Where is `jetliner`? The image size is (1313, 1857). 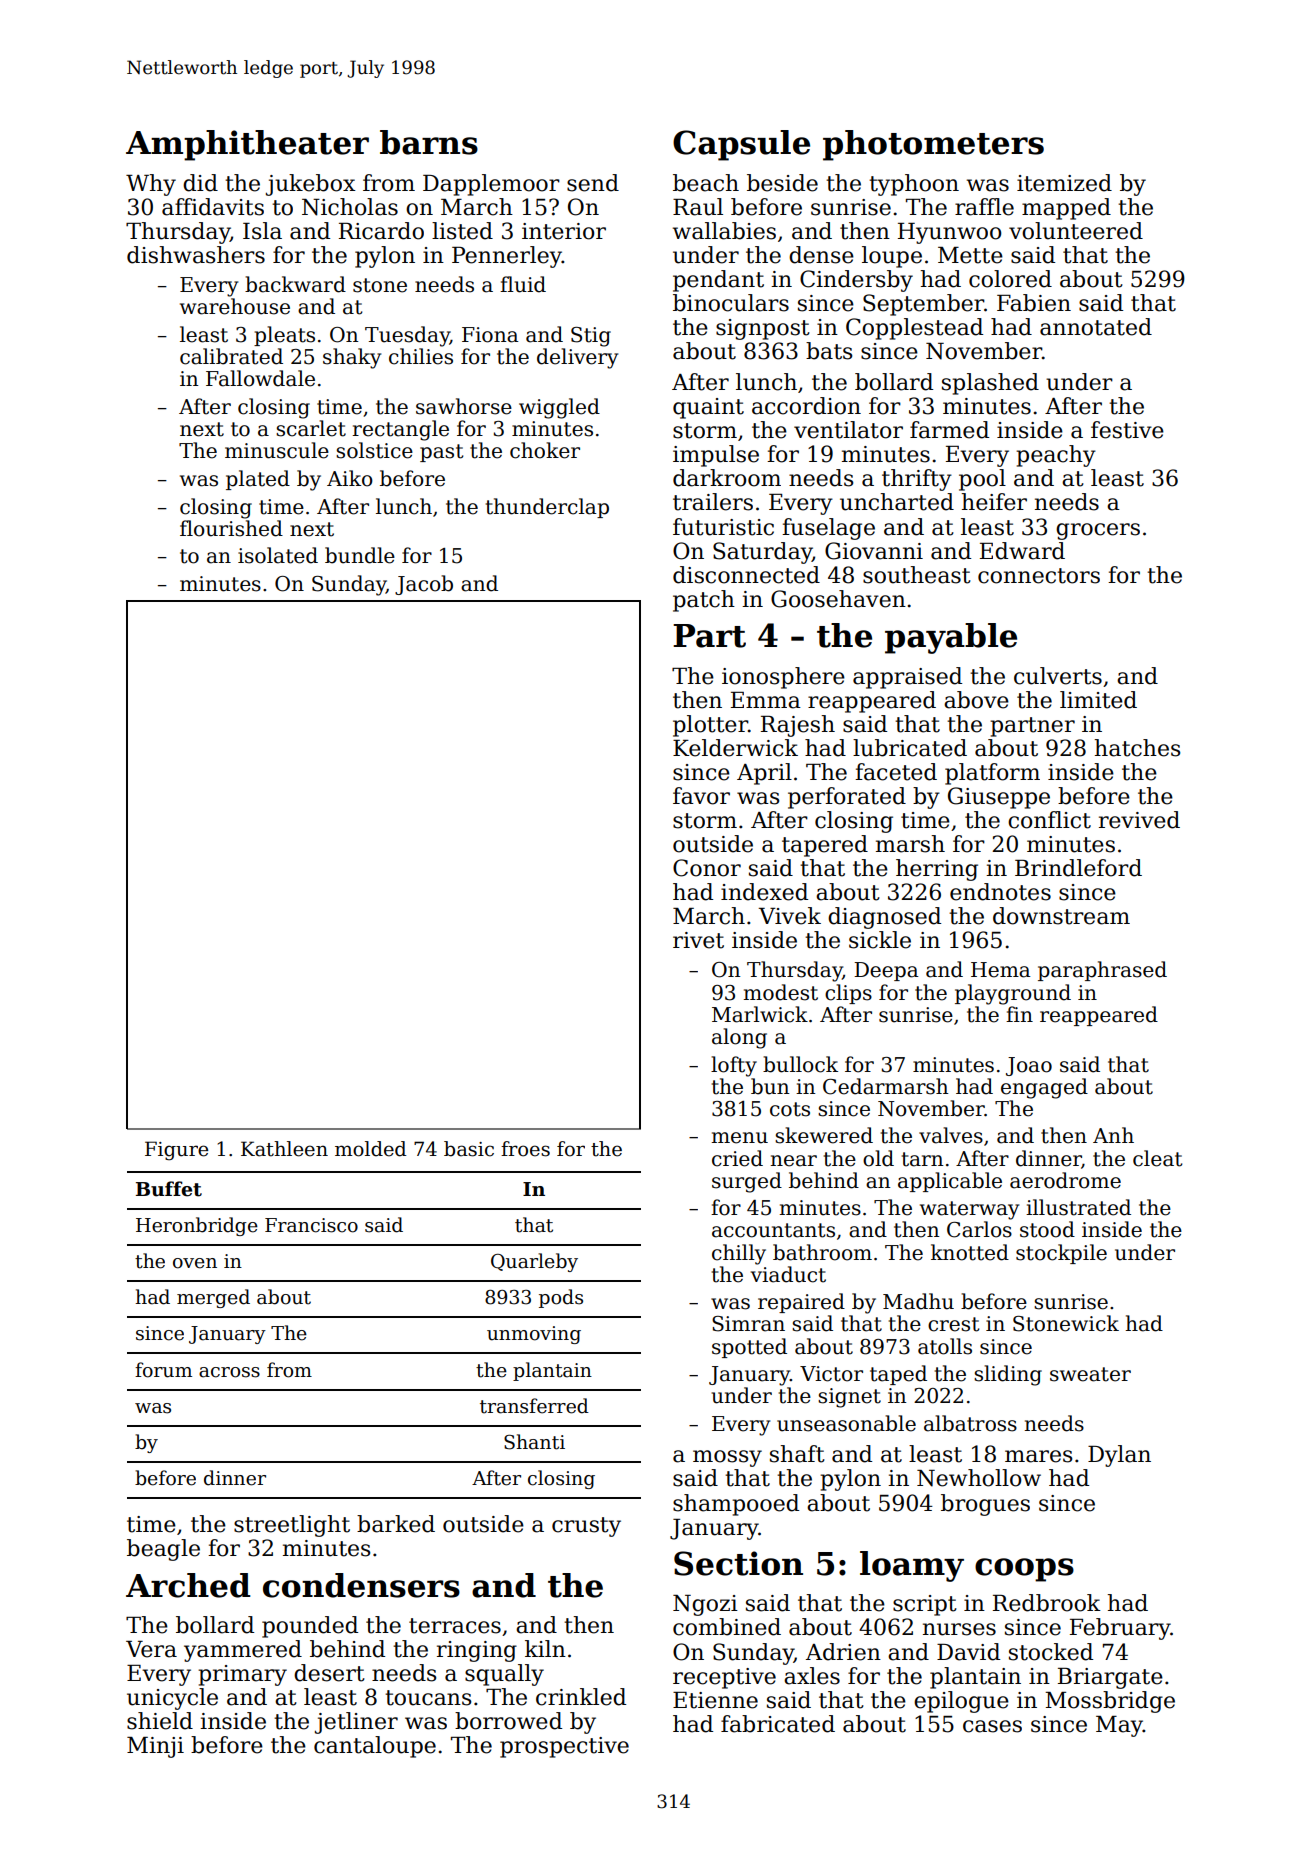 jetliner is located at coordinates (356, 1723).
